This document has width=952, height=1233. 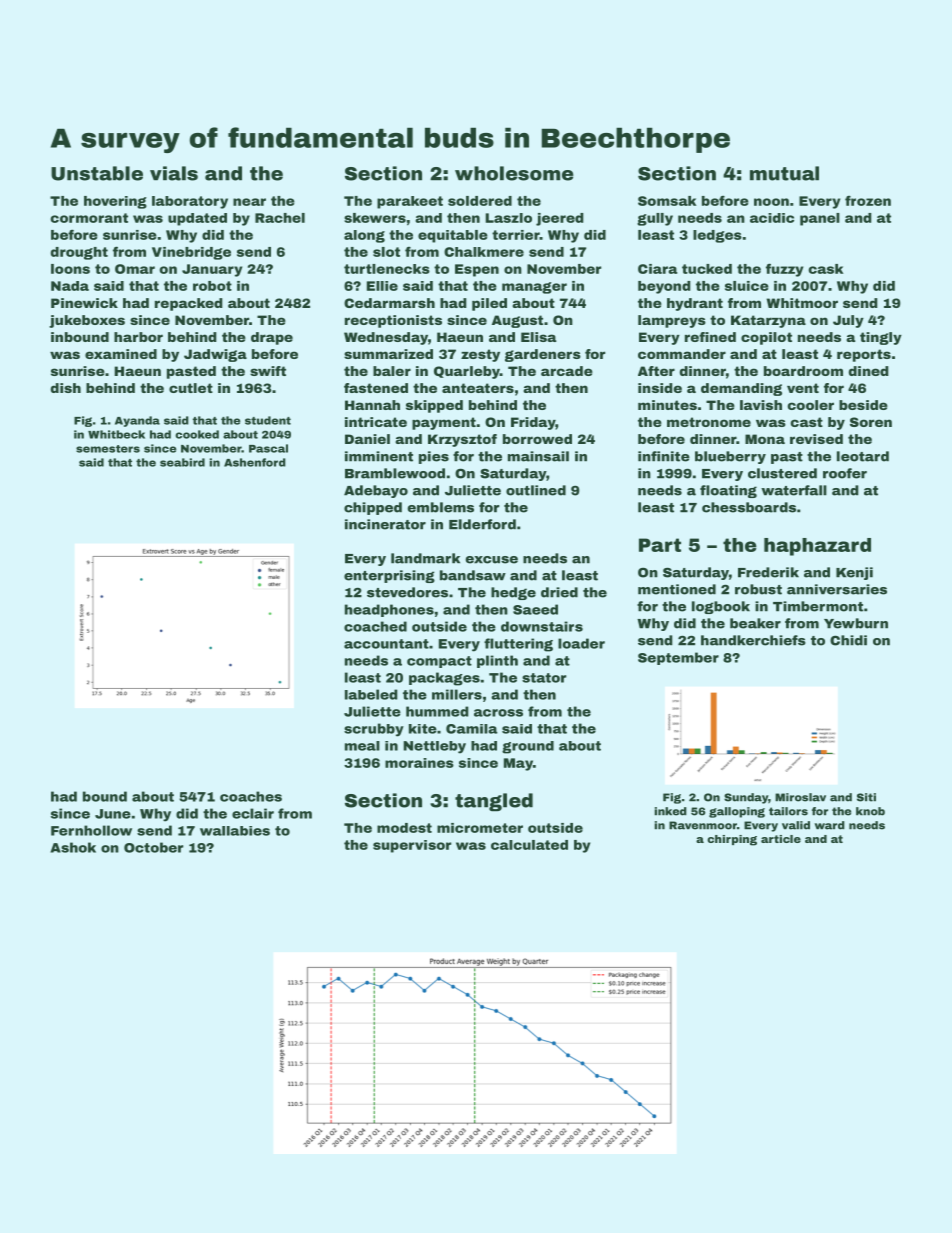 What do you see at coordinates (535, 609) in the document?
I see `Saeed` at bounding box center [535, 609].
